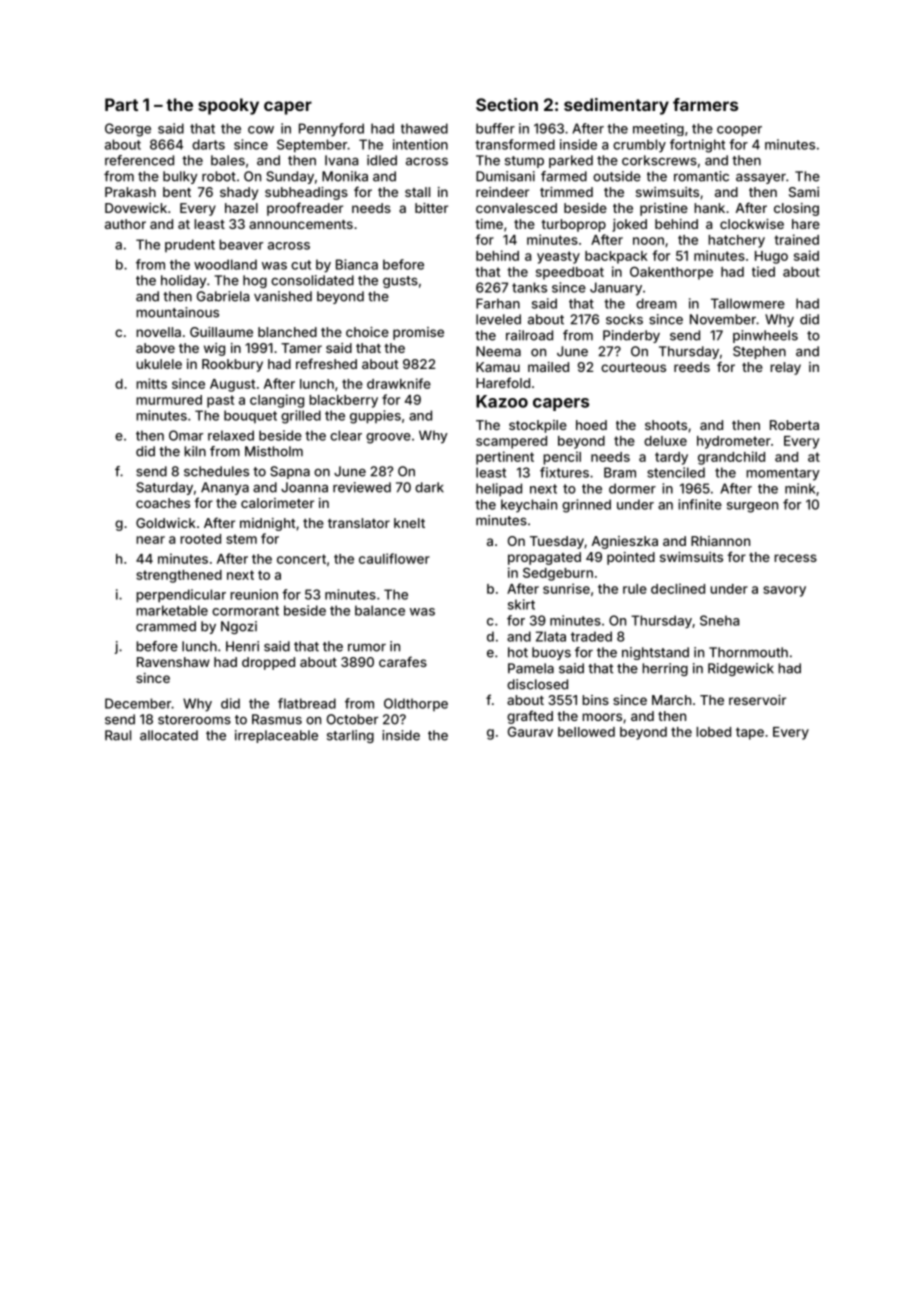 Image resolution: width=924 pixels, height=1308 pixels. I want to click on marketable, so click(172, 610).
